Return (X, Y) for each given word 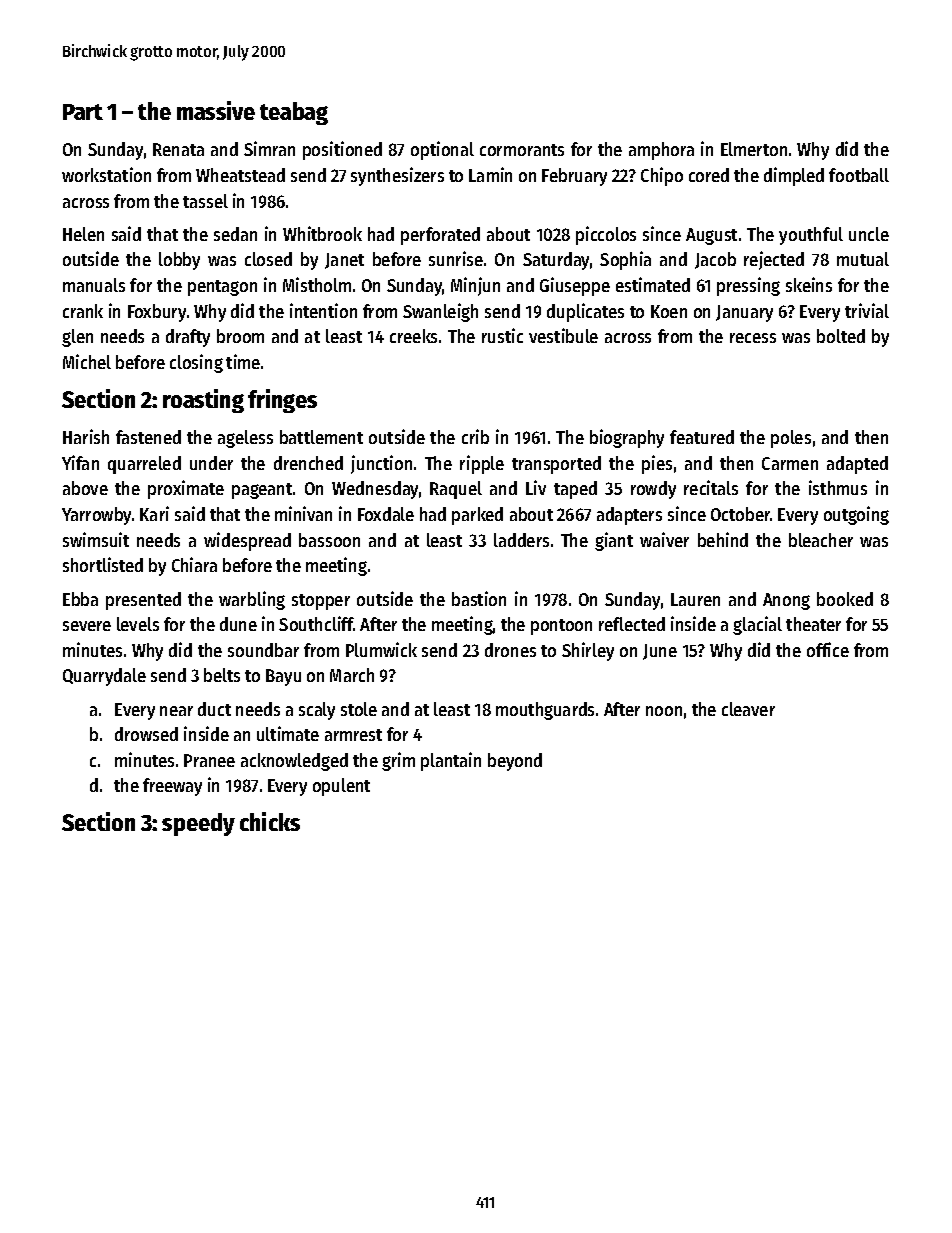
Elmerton (754, 149)
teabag (294, 113)
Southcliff (316, 623)
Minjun (475, 286)
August (711, 236)
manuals (94, 285)
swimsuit (96, 539)
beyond (515, 762)
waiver (664, 539)
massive (216, 110)
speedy (198, 824)
